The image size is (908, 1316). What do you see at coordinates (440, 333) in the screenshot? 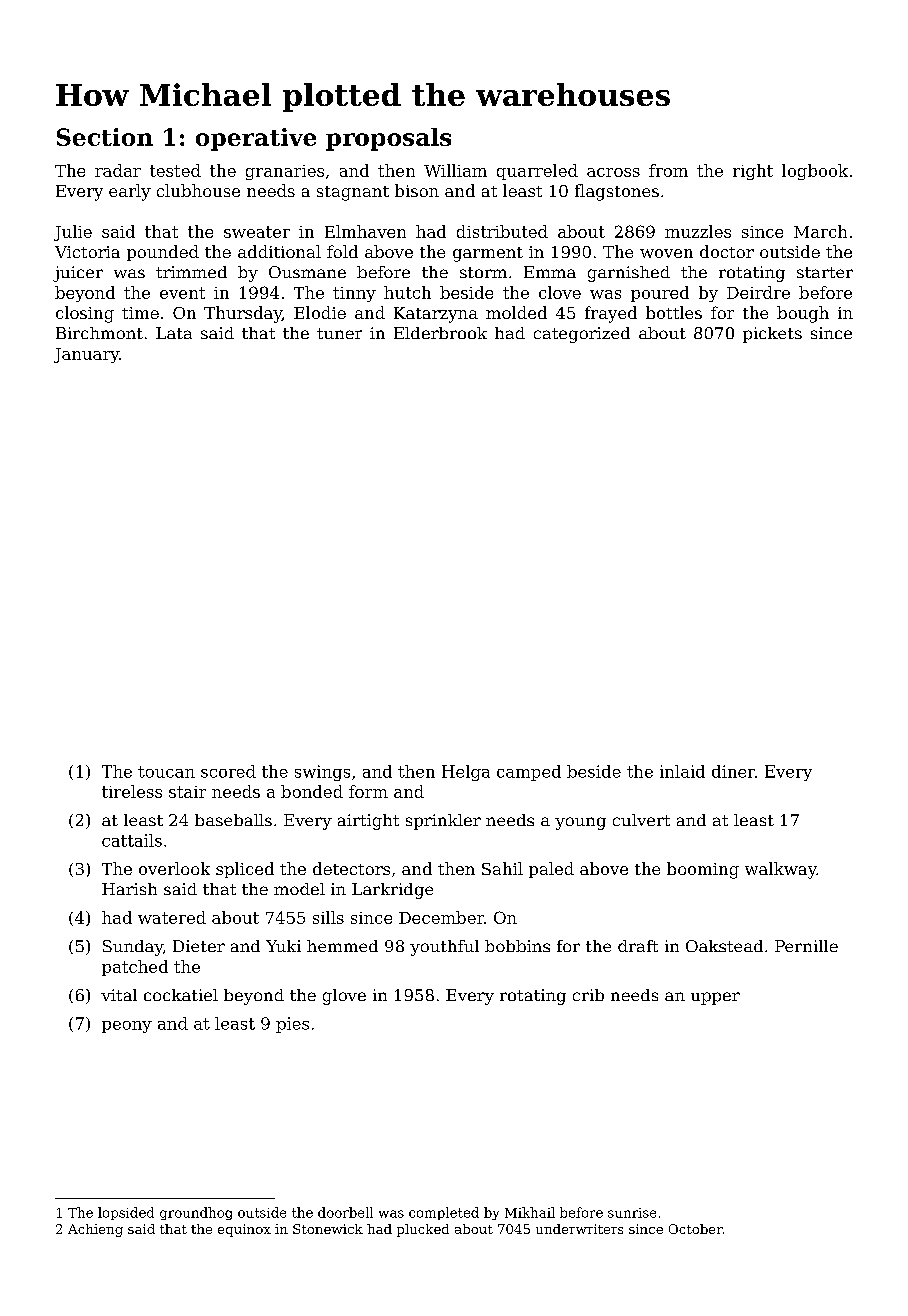
I see `Elderbrook` at bounding box center [440, 333].
